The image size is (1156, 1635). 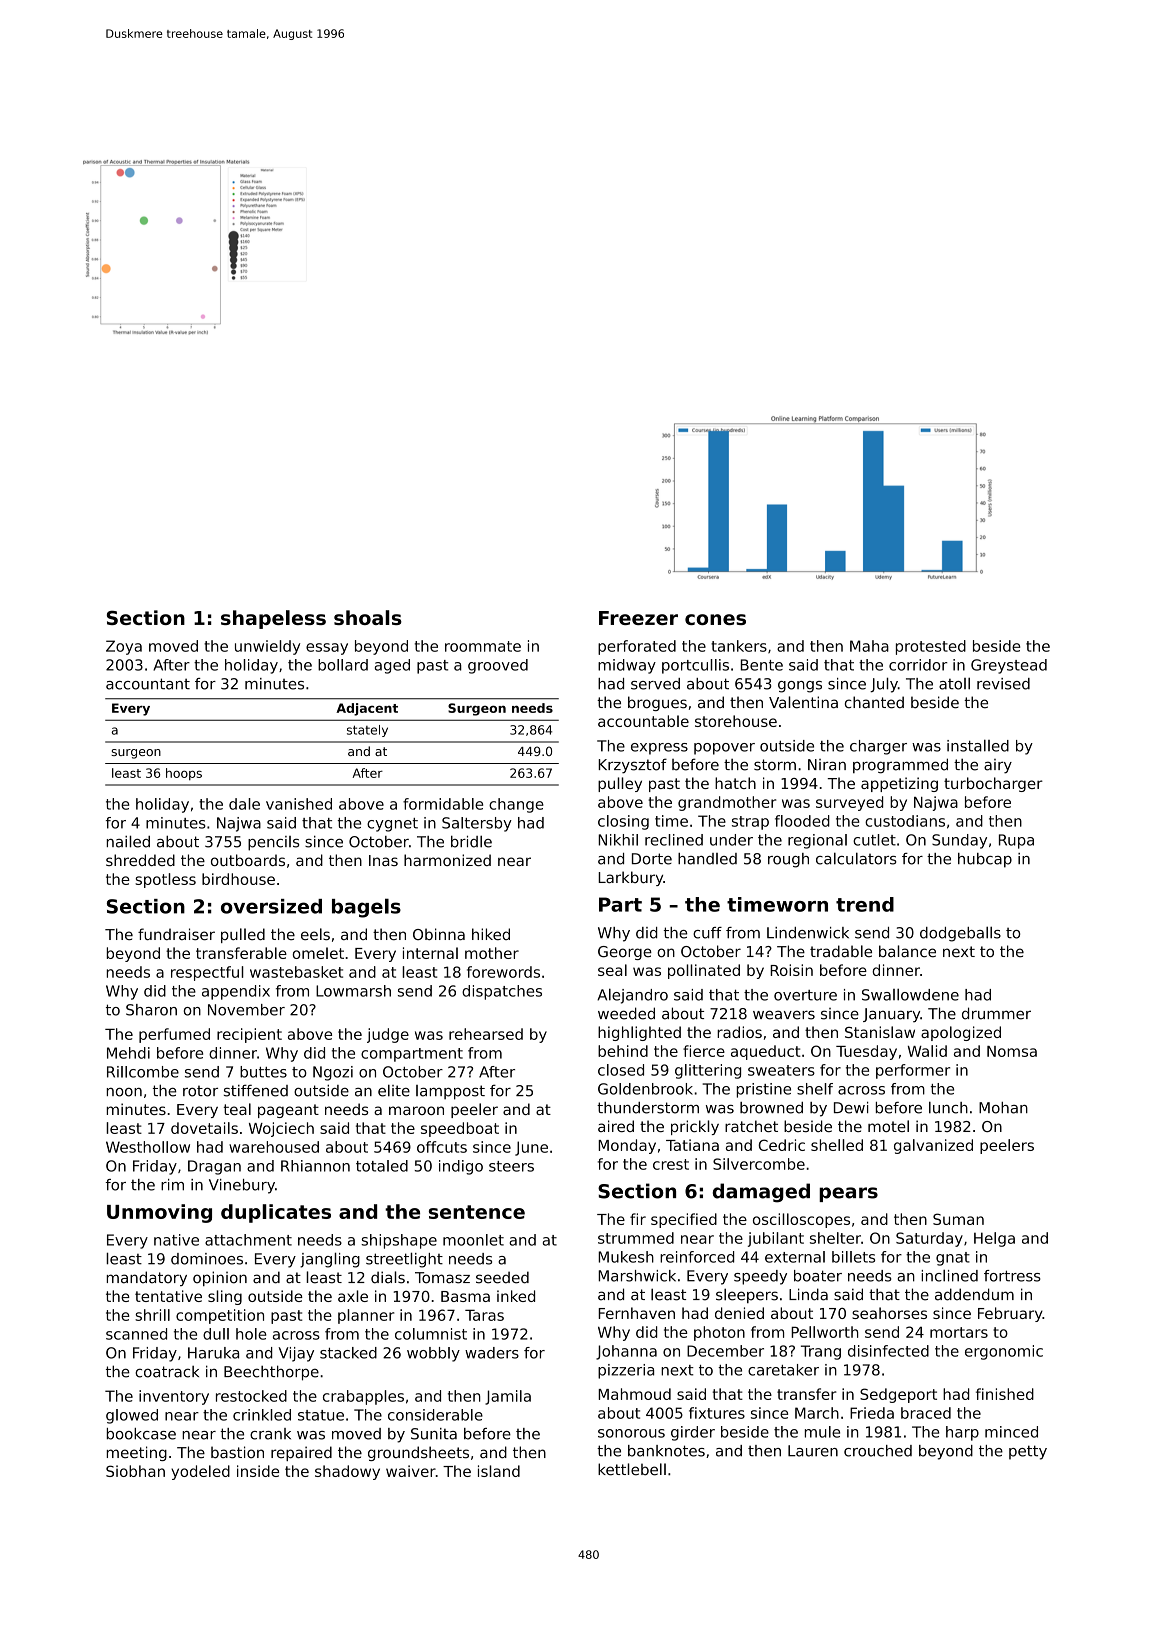 What do you see at coordinates (184, 774) in the screenshot?
I see `hoops` at bounding box center [184, 774].
